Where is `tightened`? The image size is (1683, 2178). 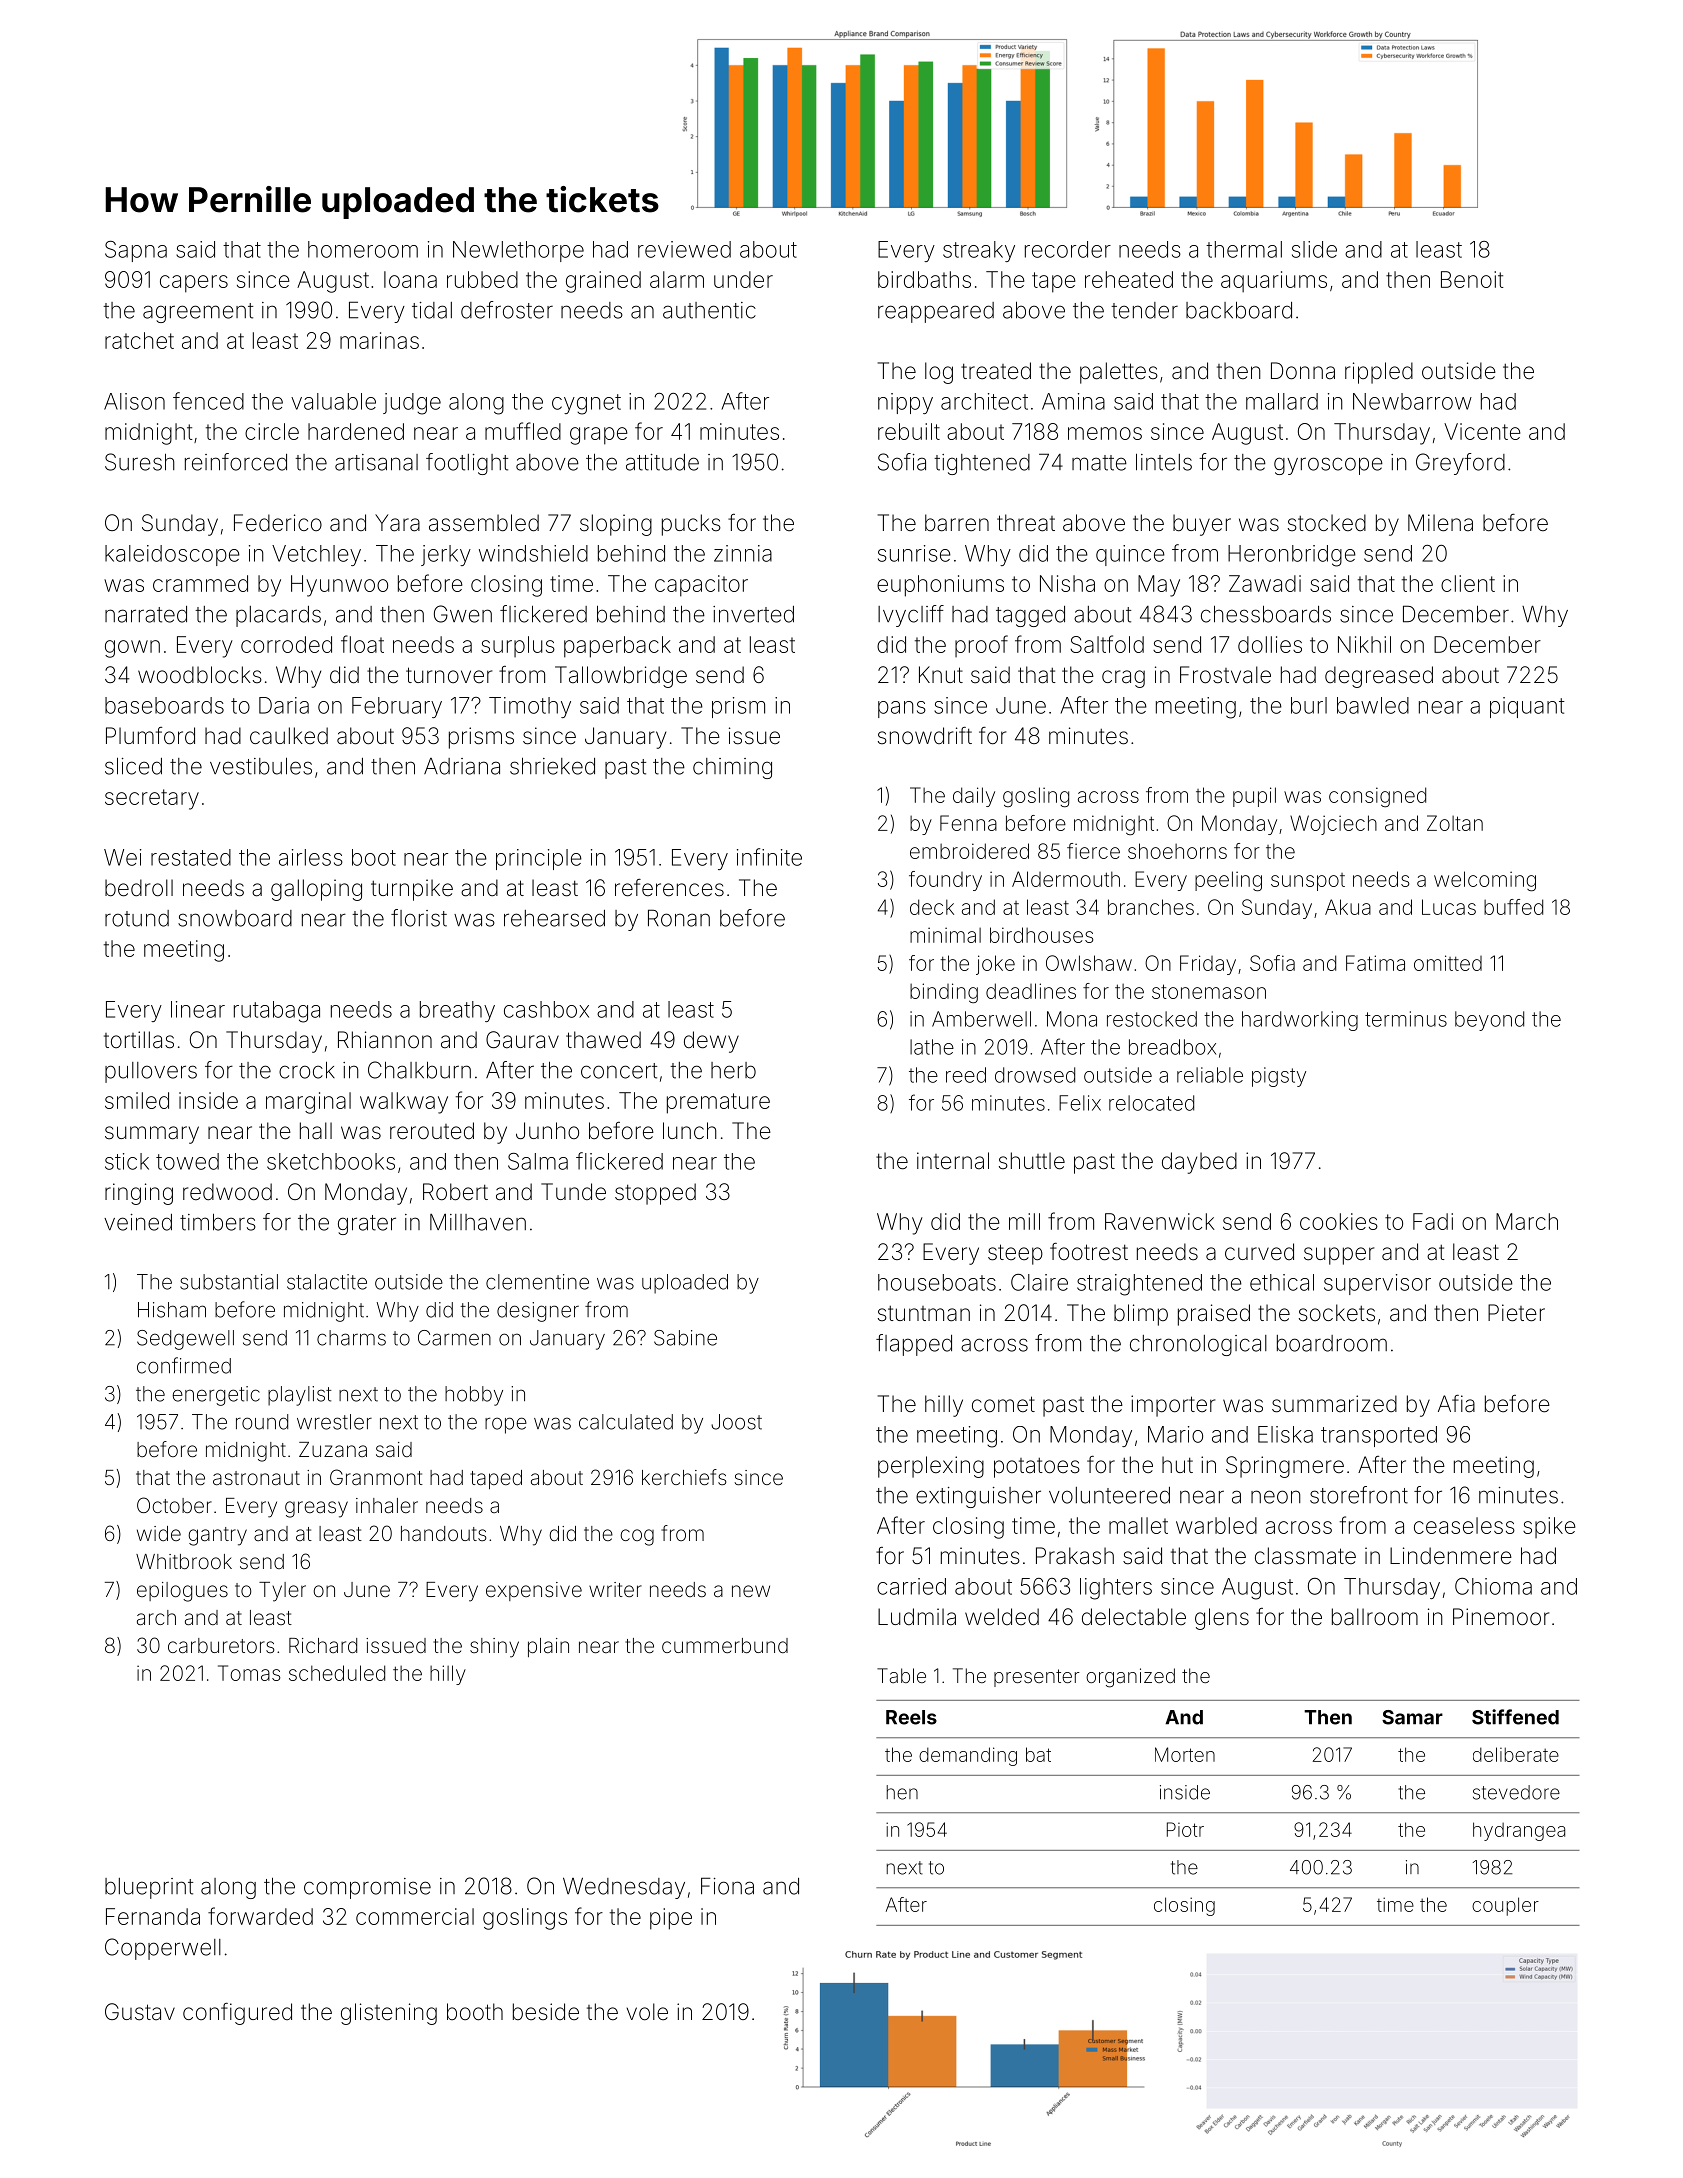 tightened is located at coordinates (982, 464).
